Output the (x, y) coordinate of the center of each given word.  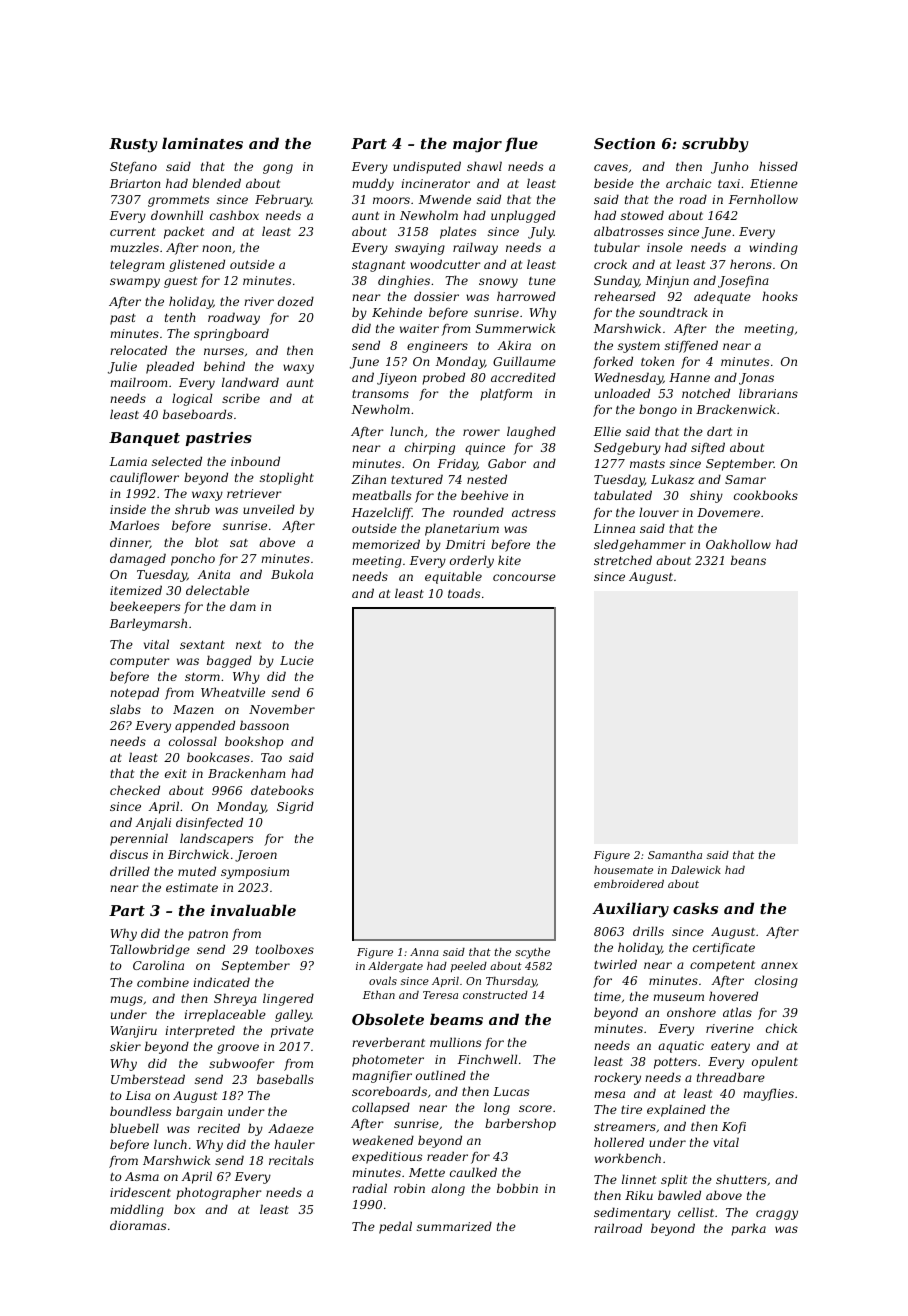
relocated (138, 350)
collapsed (381, 1108)
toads (464, 593)
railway (475, 248)
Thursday (511, 982)
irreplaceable (225, 1015)
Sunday (616, 281)
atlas (737, 1012)
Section (624, 143)
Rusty (133, 145)
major (477, 145)
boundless (140, 1111)
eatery (730, 1047)
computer (140, 662)
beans (748, 560)
